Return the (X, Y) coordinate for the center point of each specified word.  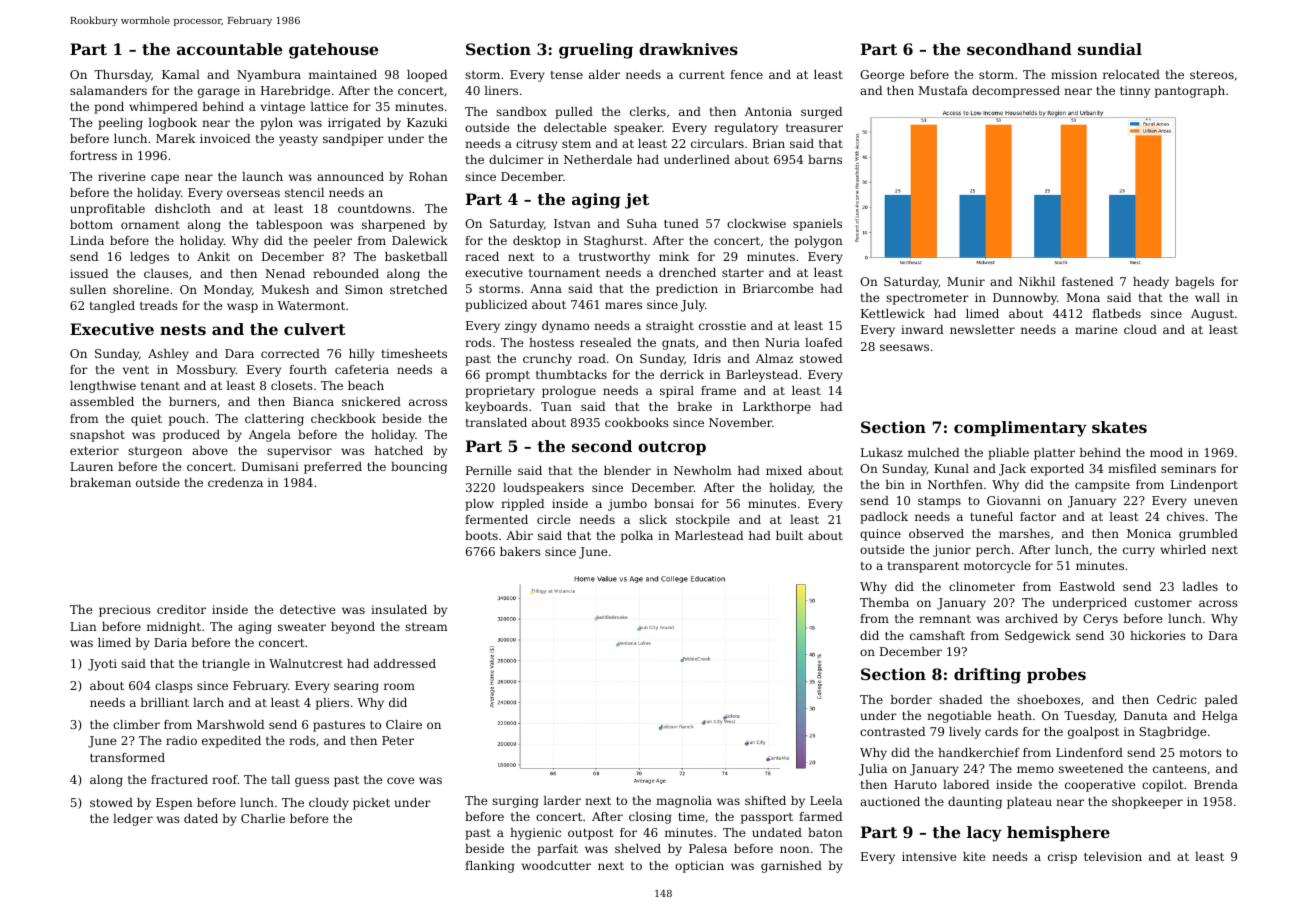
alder (604, 74)
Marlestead (709, 535)
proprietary (500, 392)
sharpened (393, 226)
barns (825, 159)
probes (1056, 676)
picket (371, 804)
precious (125, 611)
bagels (1194, 283)
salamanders (108, 90)
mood (1166, 452)
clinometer (982, 586)
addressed (405, 663)
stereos (1212, 75)
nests (183, 329)
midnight (174, 628)
